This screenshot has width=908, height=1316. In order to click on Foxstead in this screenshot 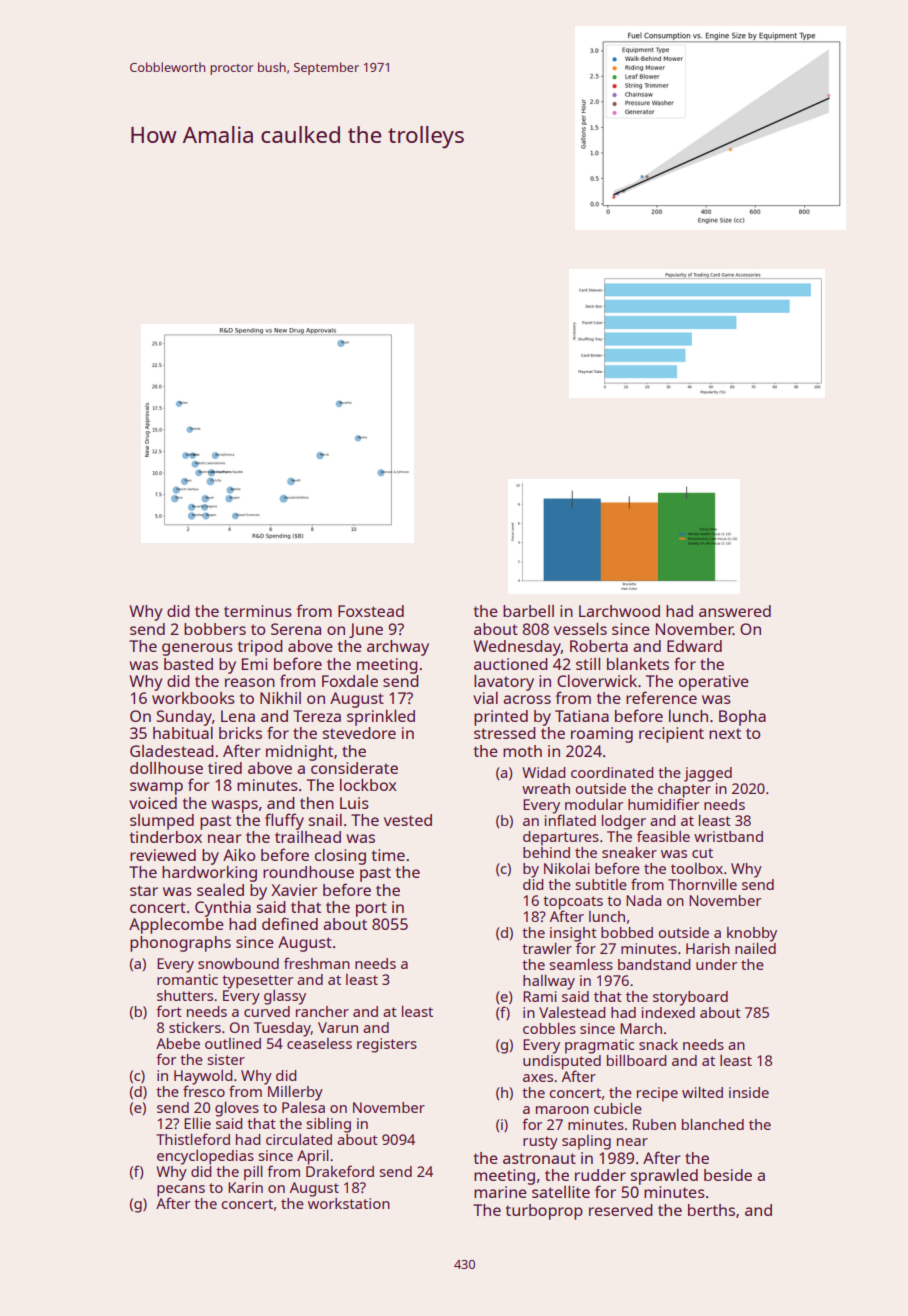, I will do `click(371, 611)`.
